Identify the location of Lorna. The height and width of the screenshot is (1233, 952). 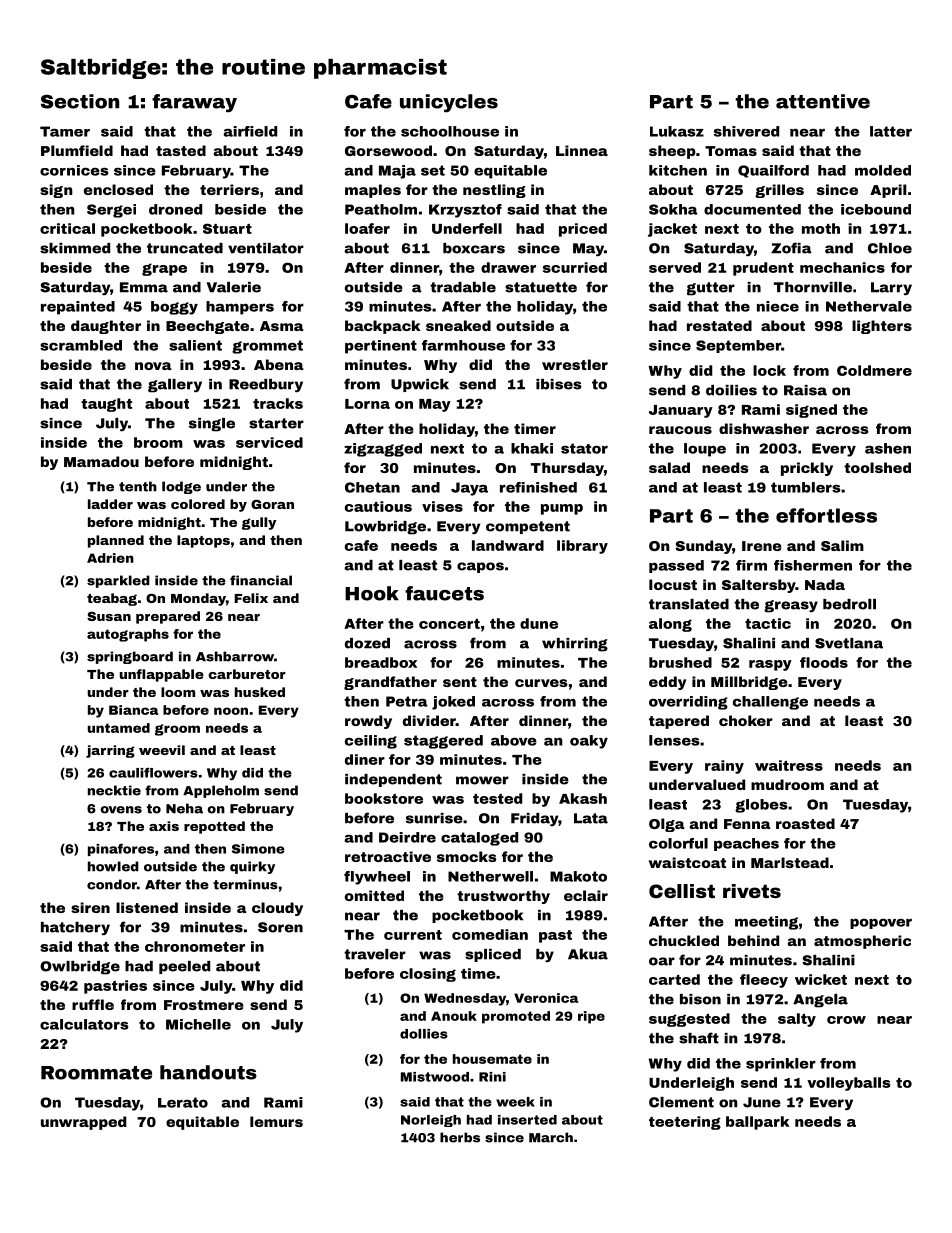
(367, 404).
